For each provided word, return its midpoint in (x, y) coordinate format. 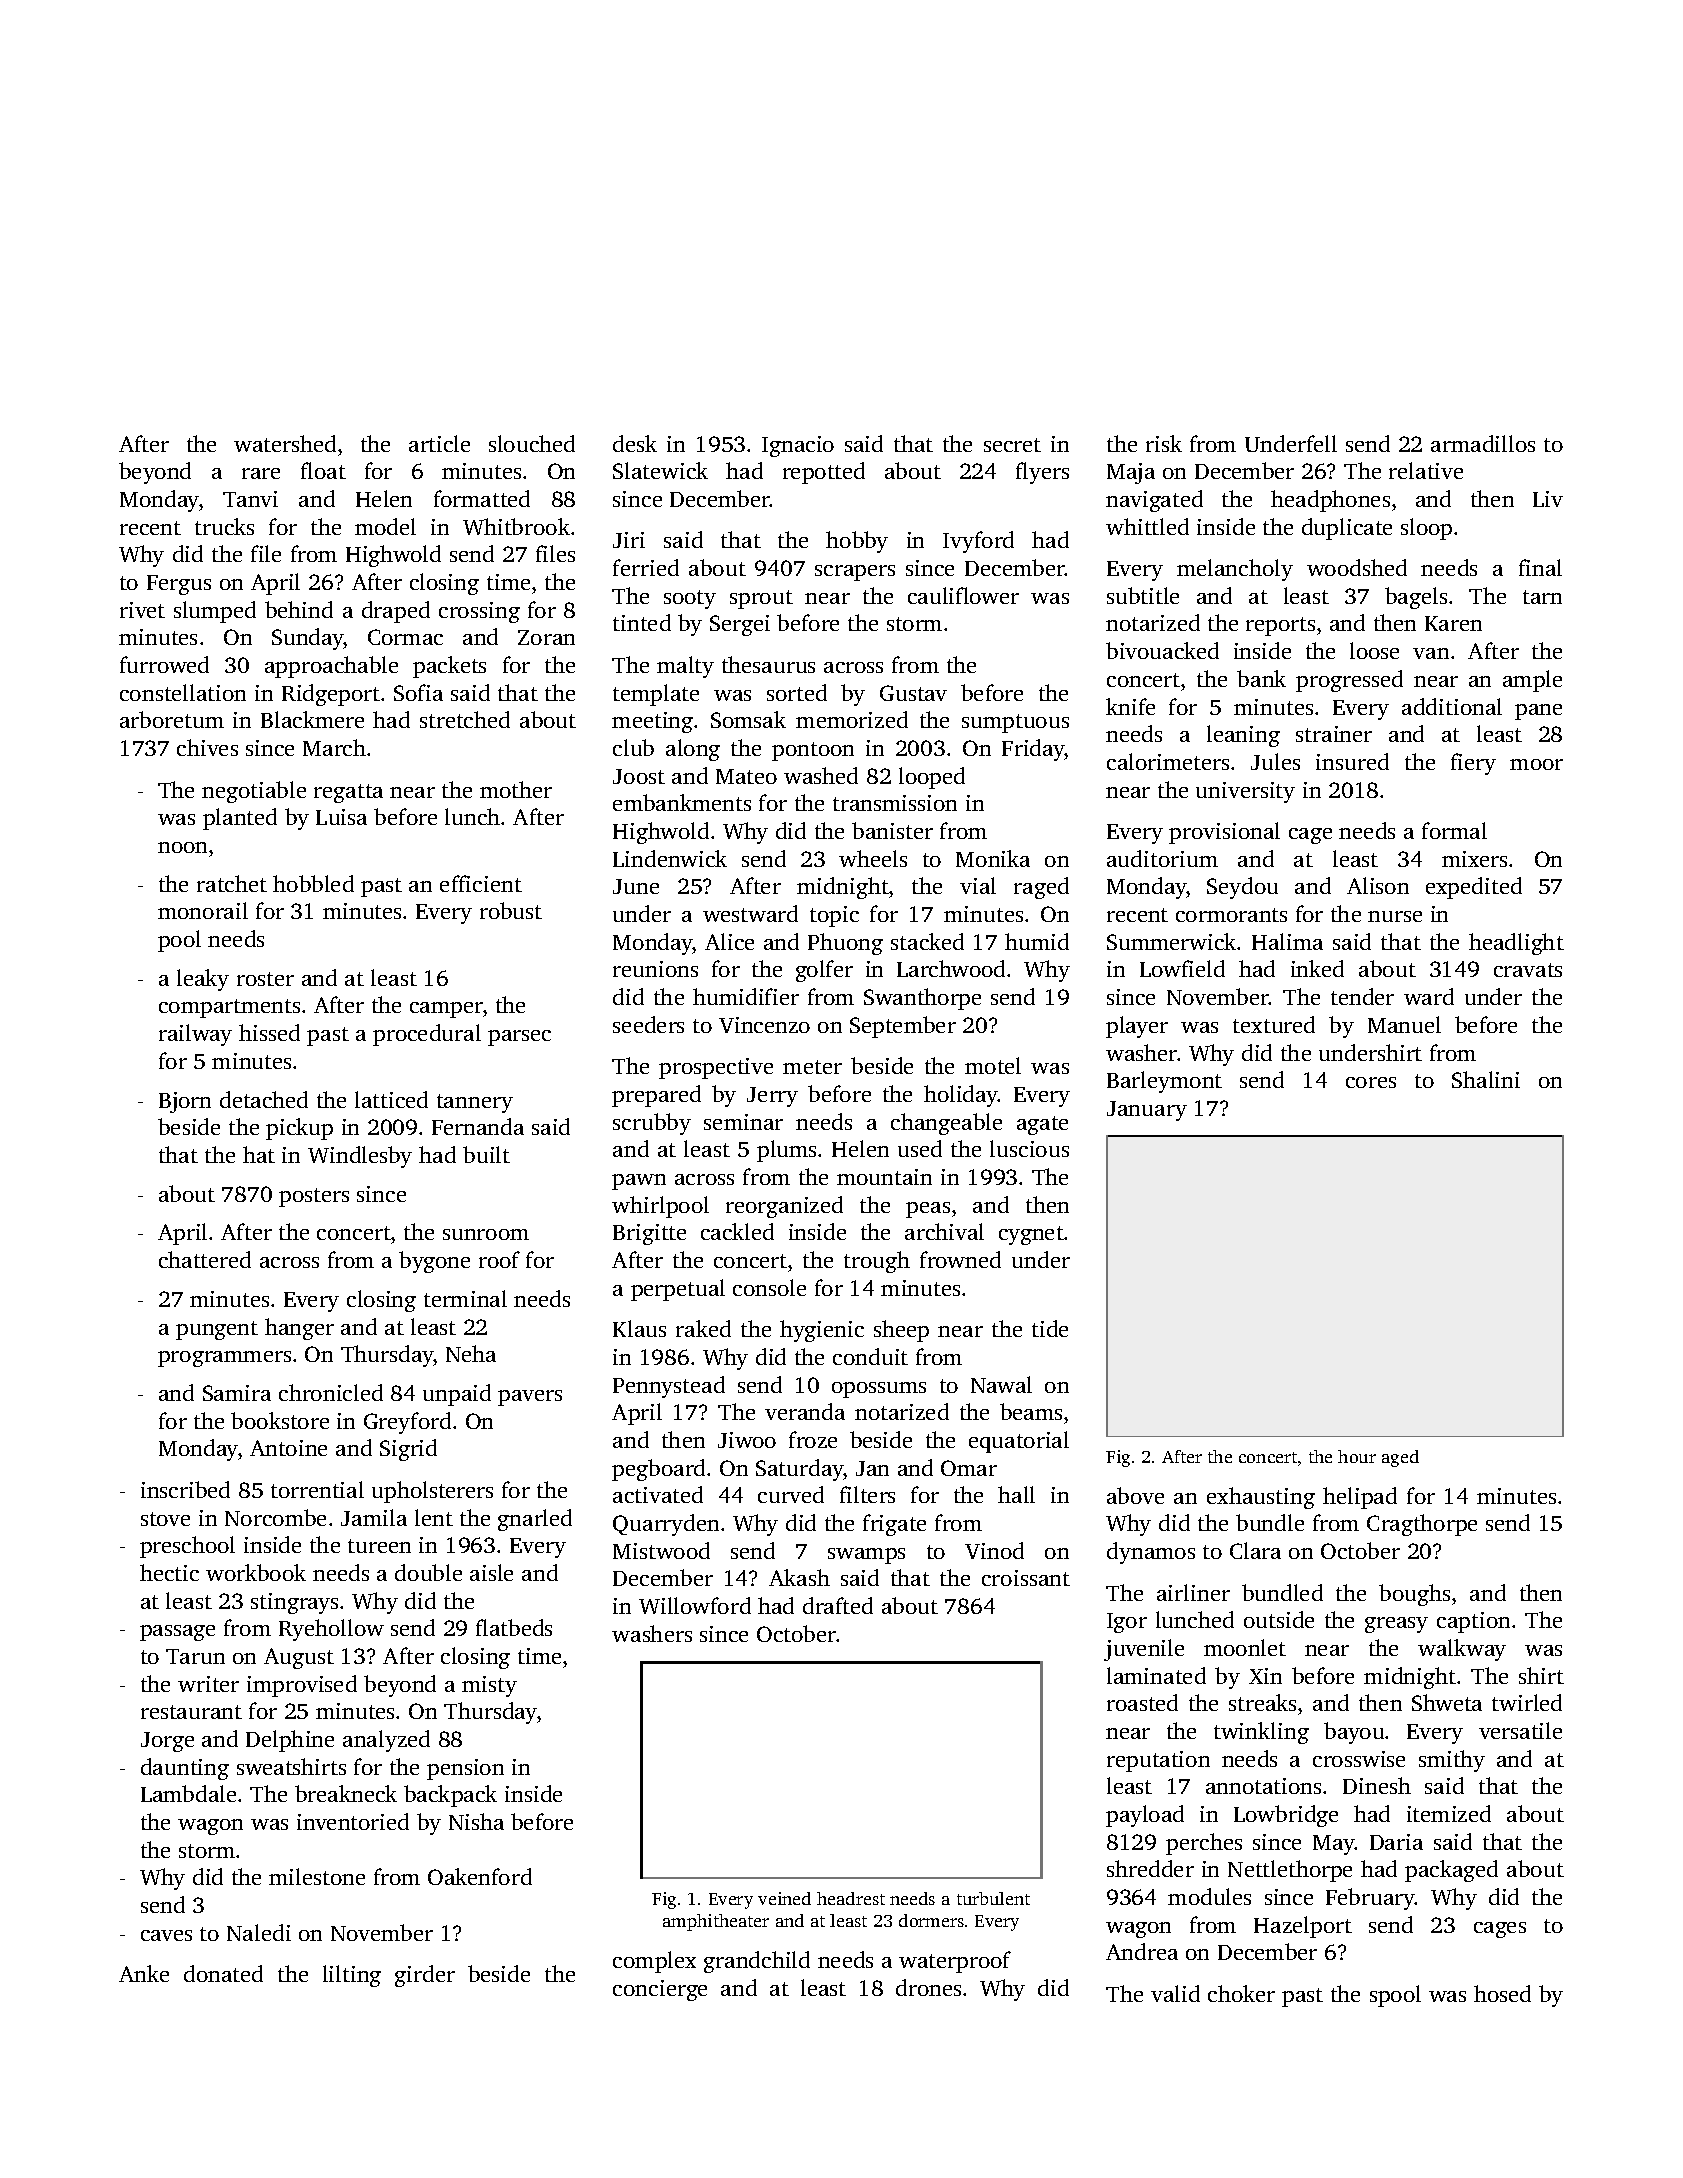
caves (166, 1935)
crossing (479, 612)
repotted (824, 473)
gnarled (535, 1520)
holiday (961, 1096)
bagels (1416, 598)
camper (446, 1010)
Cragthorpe (1422, 1525)
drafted (838, 1605)
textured (1274, 1024)
